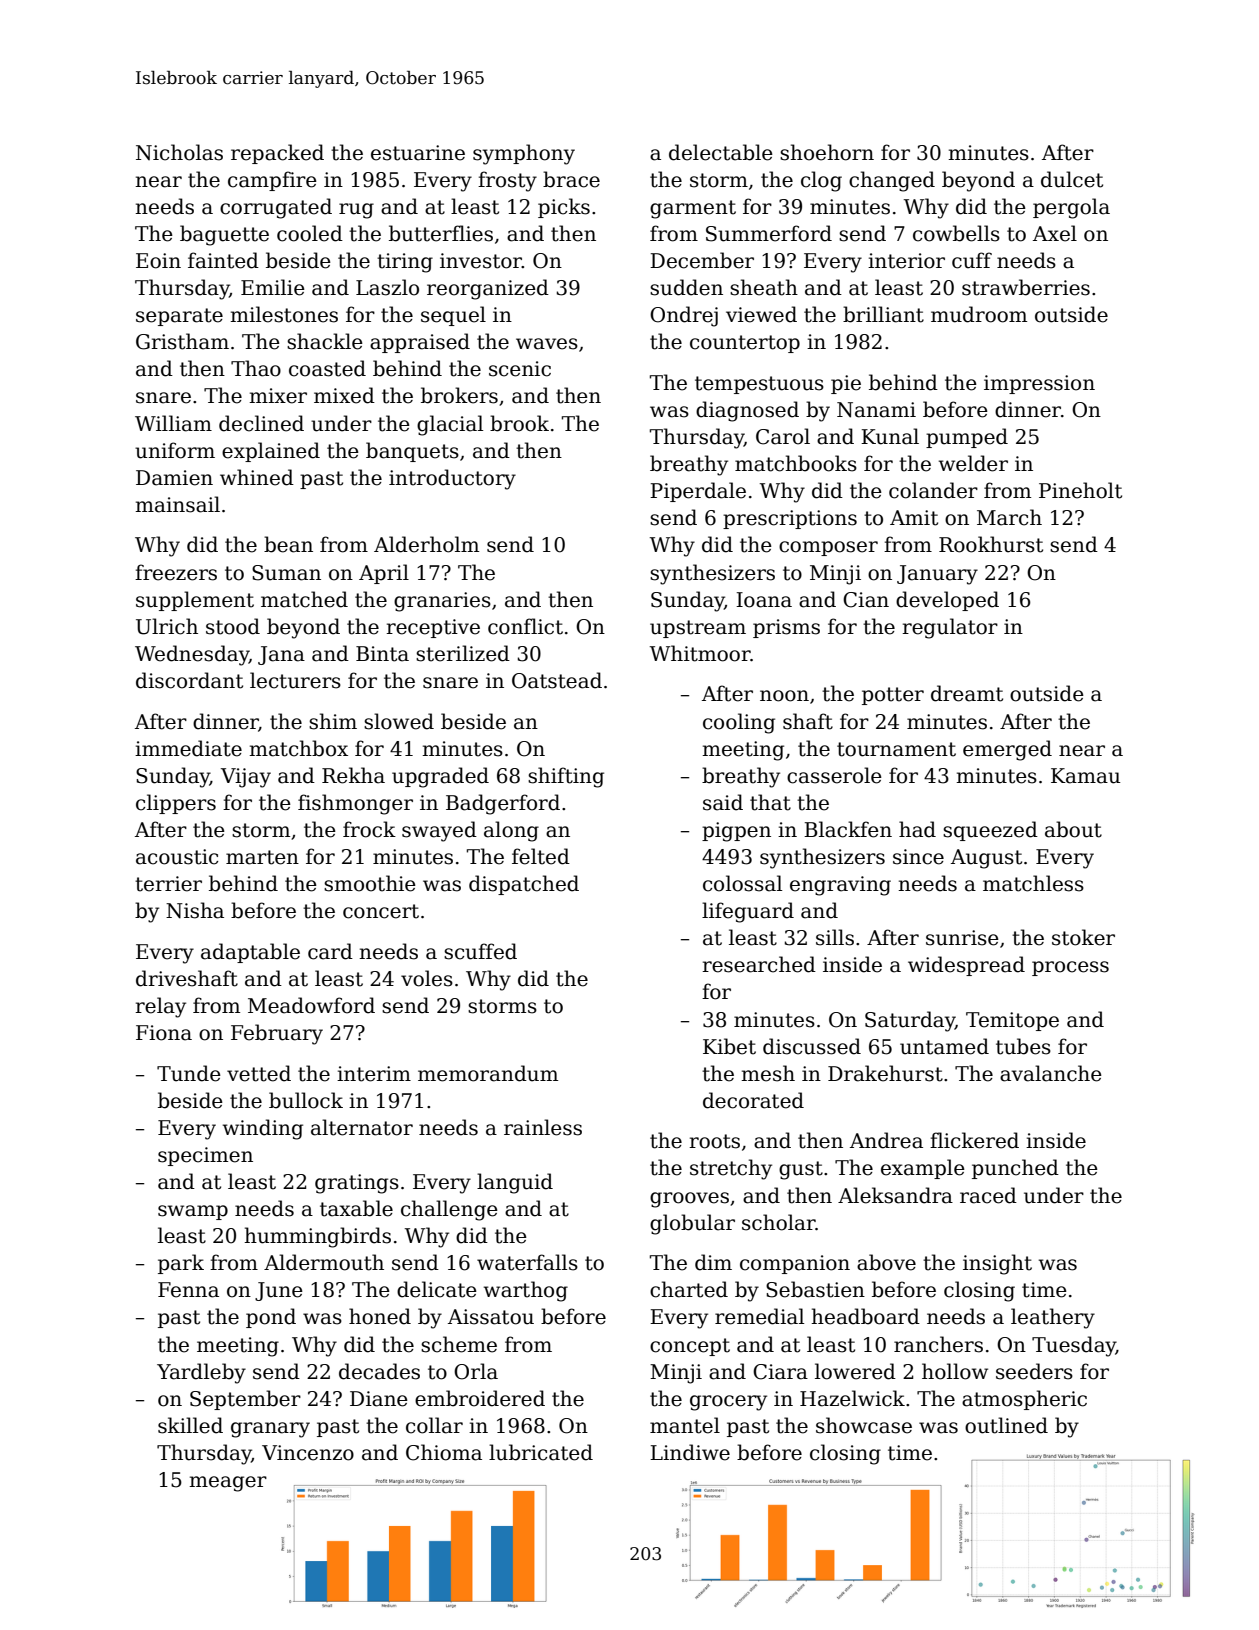 This screenshot has width=1259, height=1630. I want to click on swamp, so click(193, 1212).
